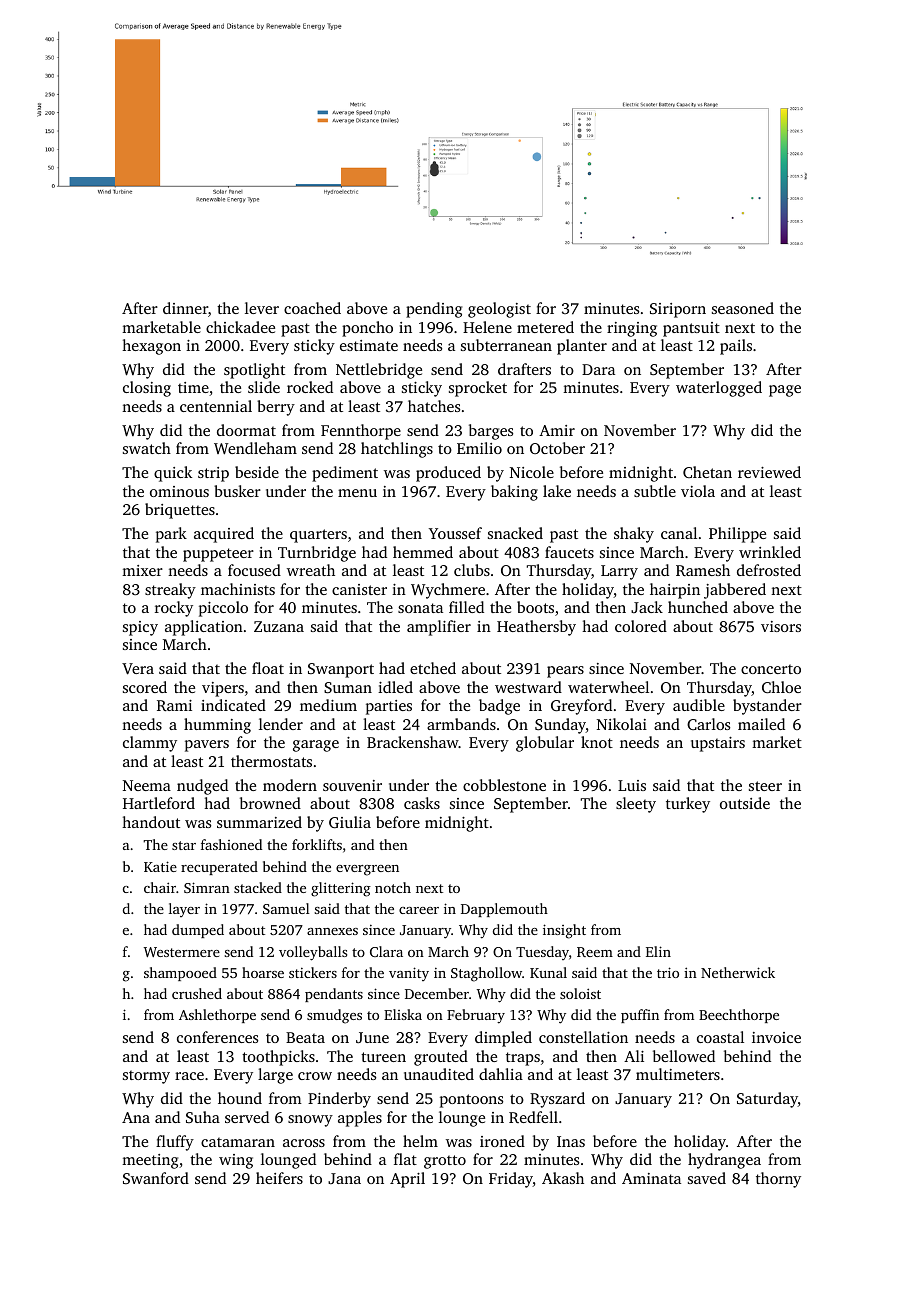  Describe the element at coordinates (491, 432) in the document. I see `barges` at that location.
